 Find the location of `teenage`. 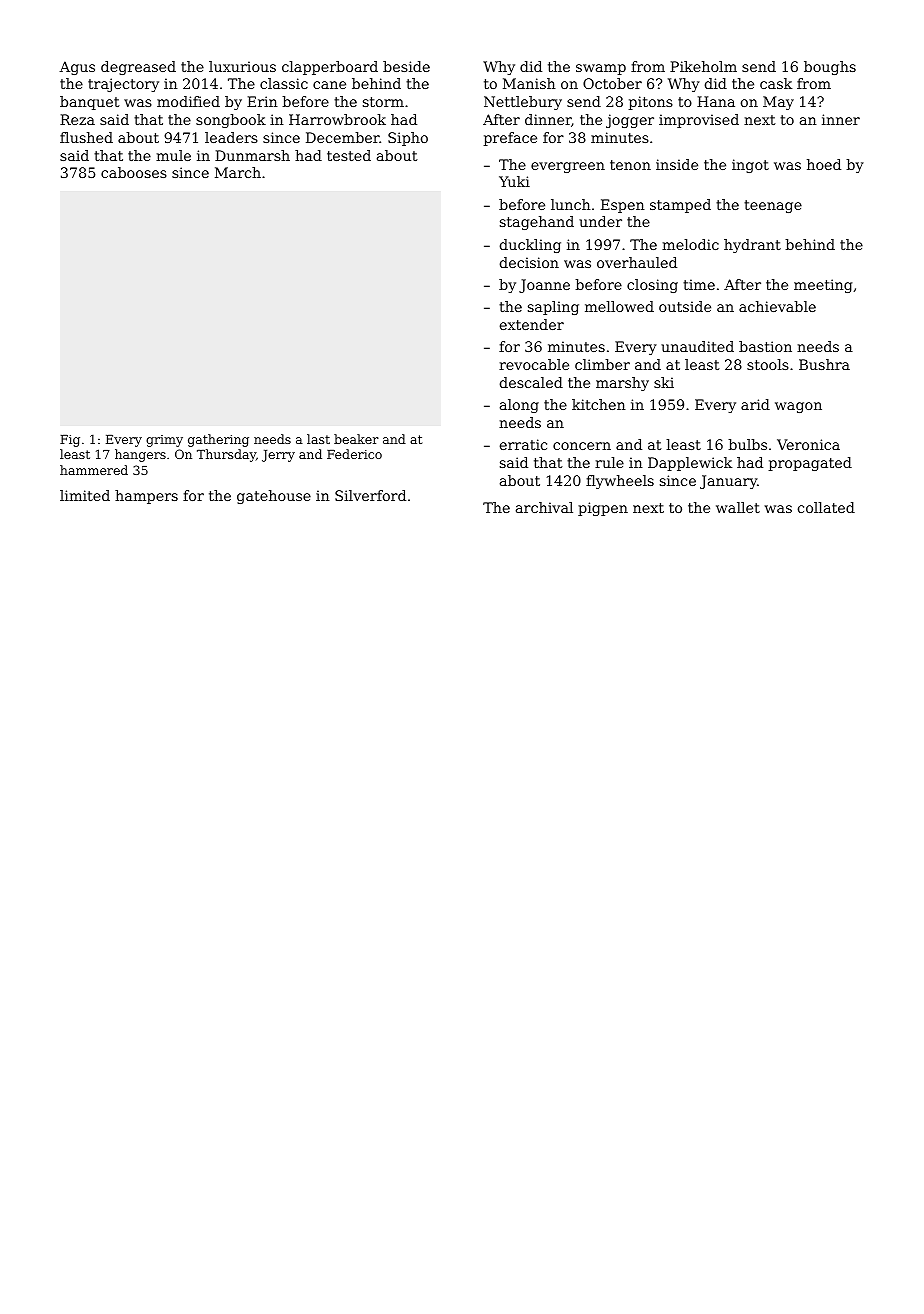

teenage is located at coordinates (773, 206).
